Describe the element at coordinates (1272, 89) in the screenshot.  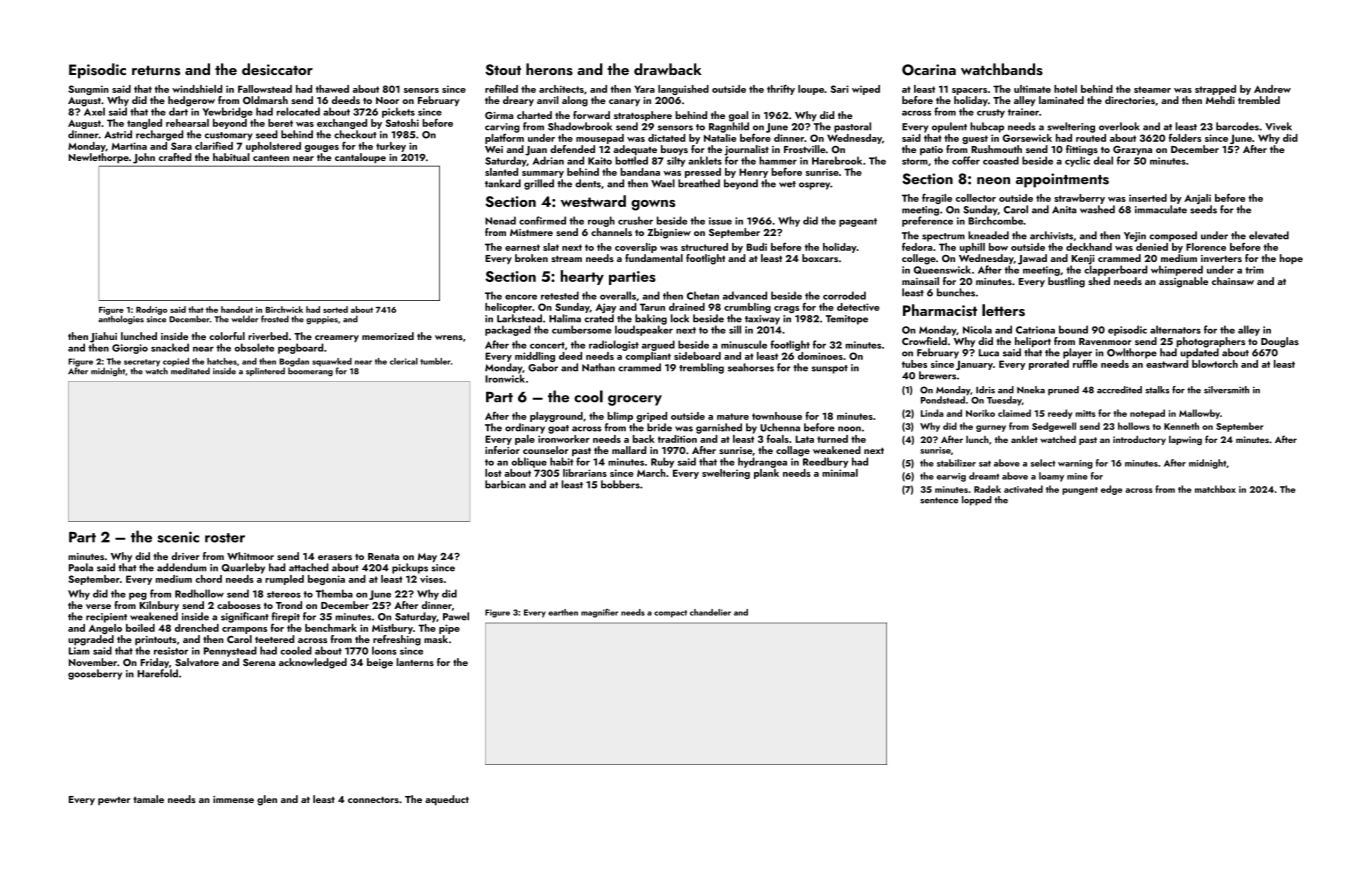
I see `Andrew` at that location.
